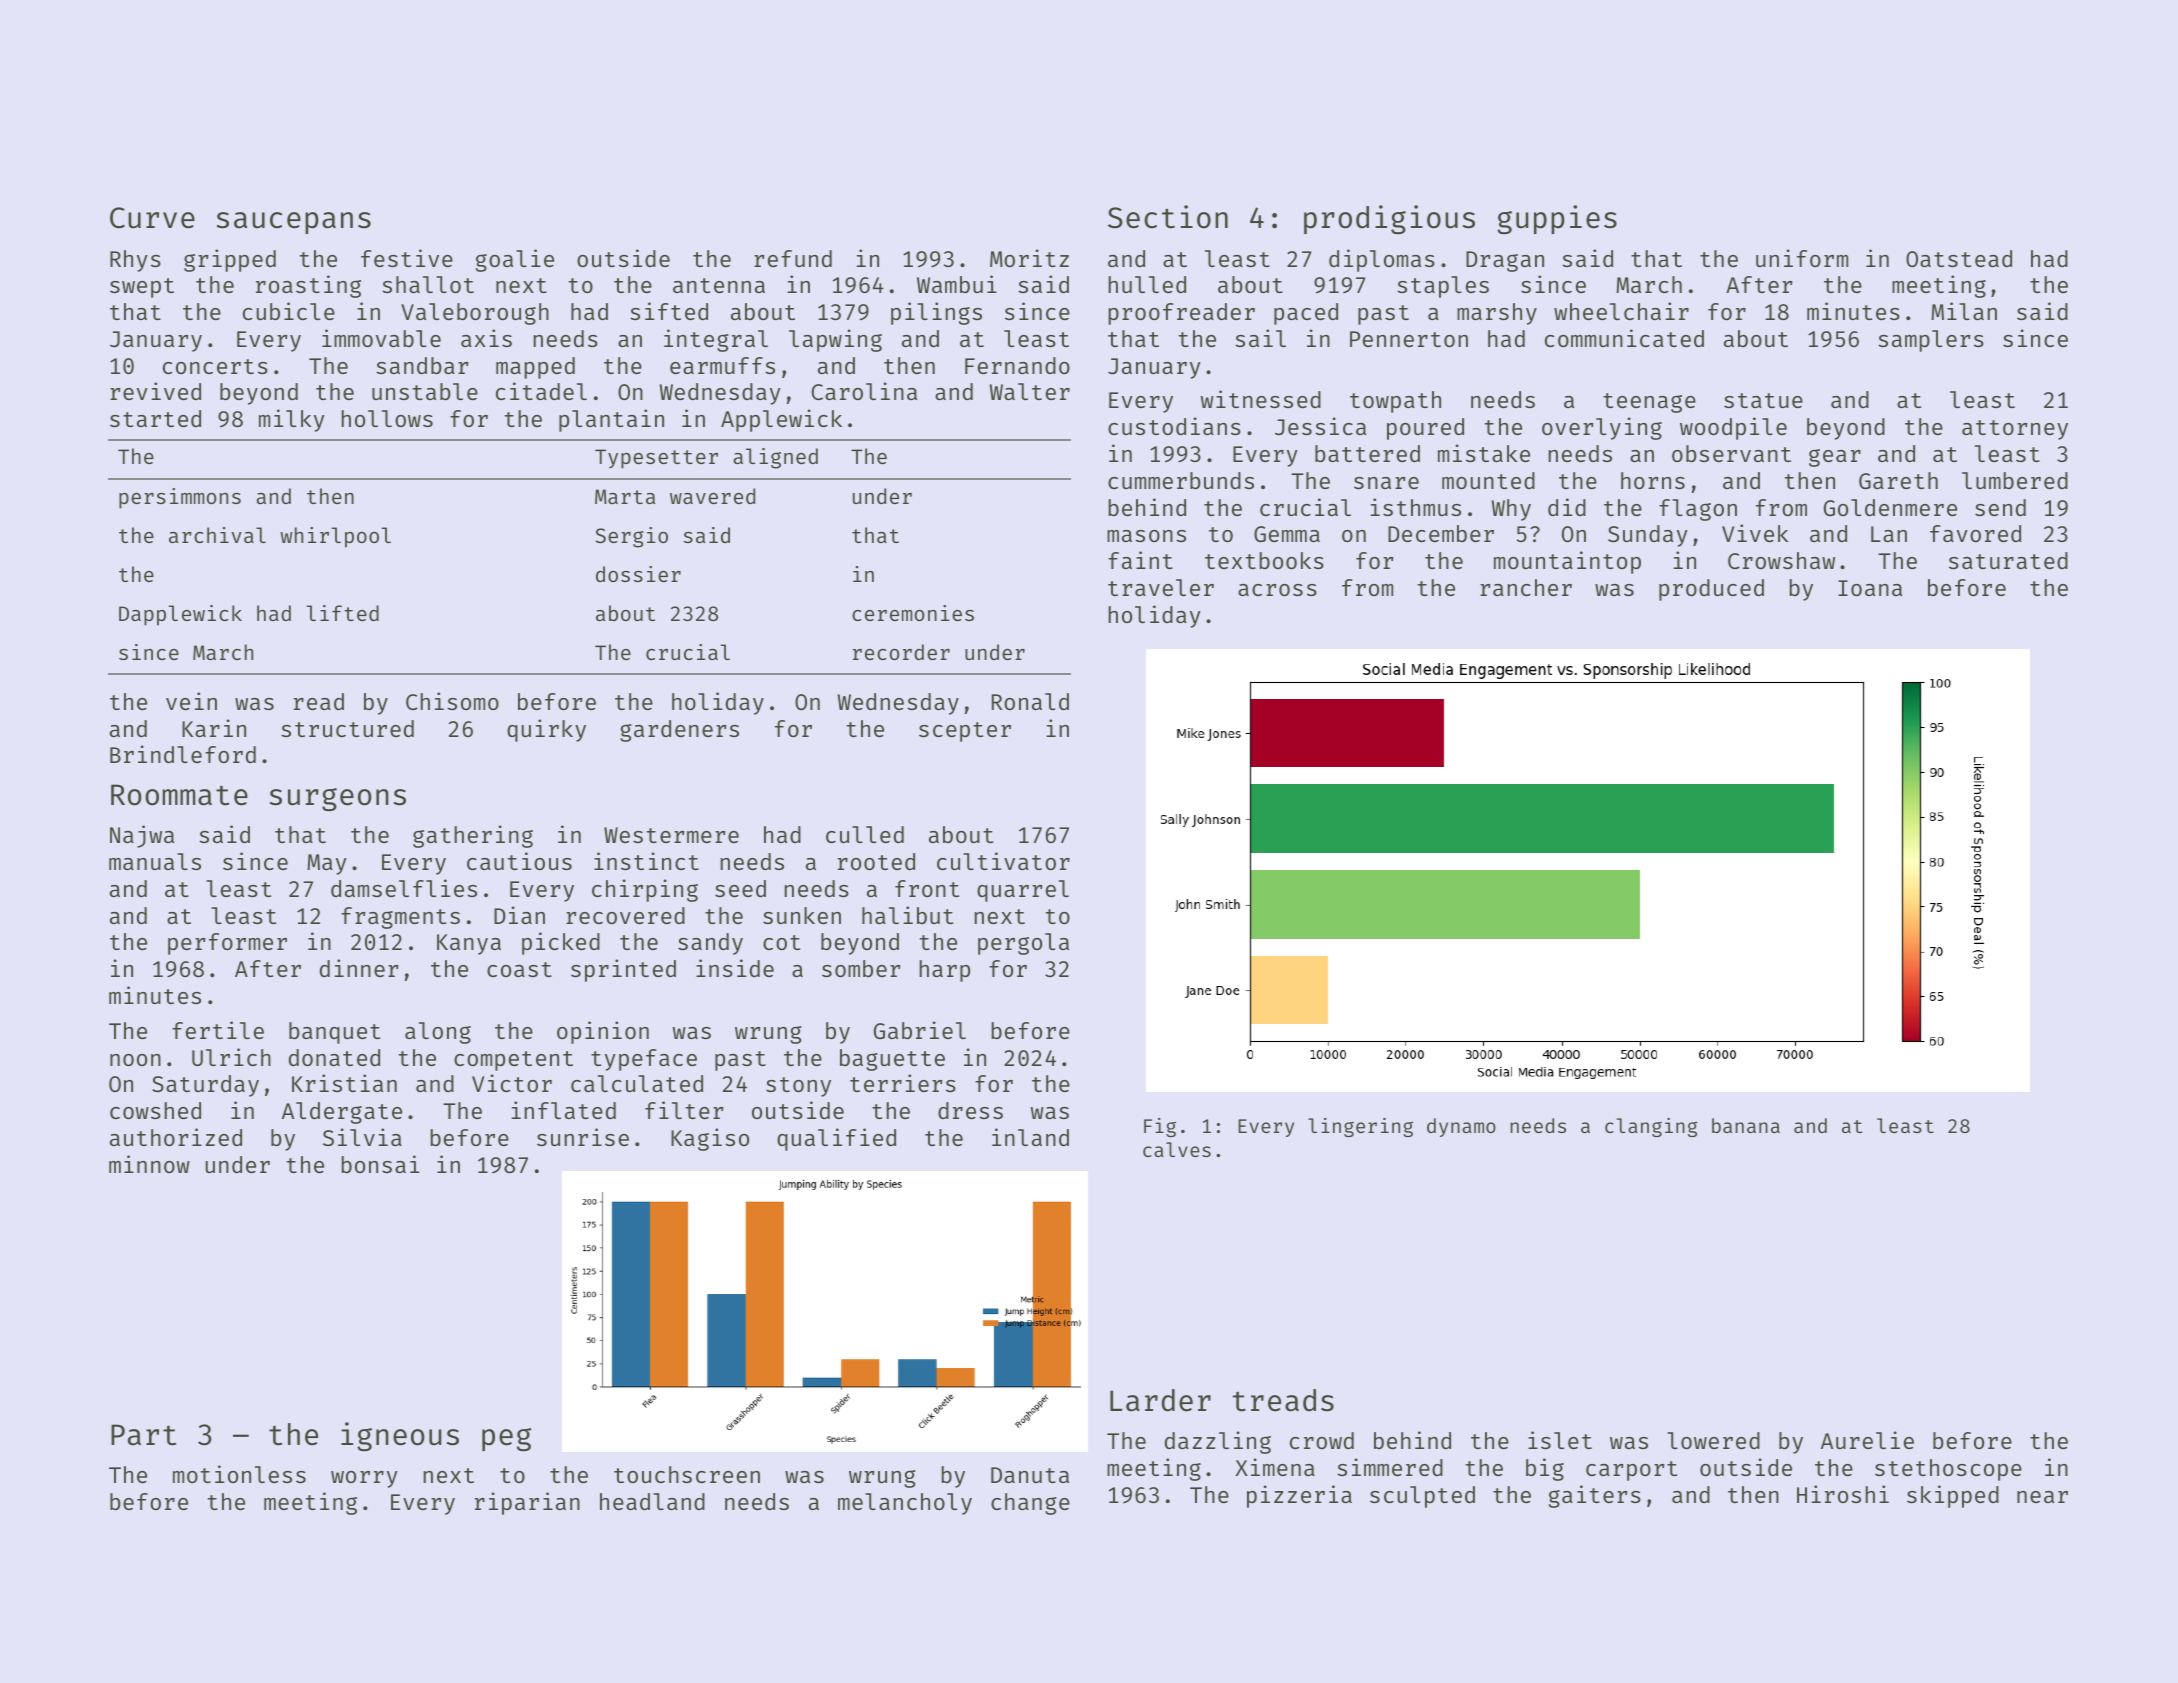  Describe the element at coordinates (1711, 590) in the screenshot. I see `produced` at that location.
